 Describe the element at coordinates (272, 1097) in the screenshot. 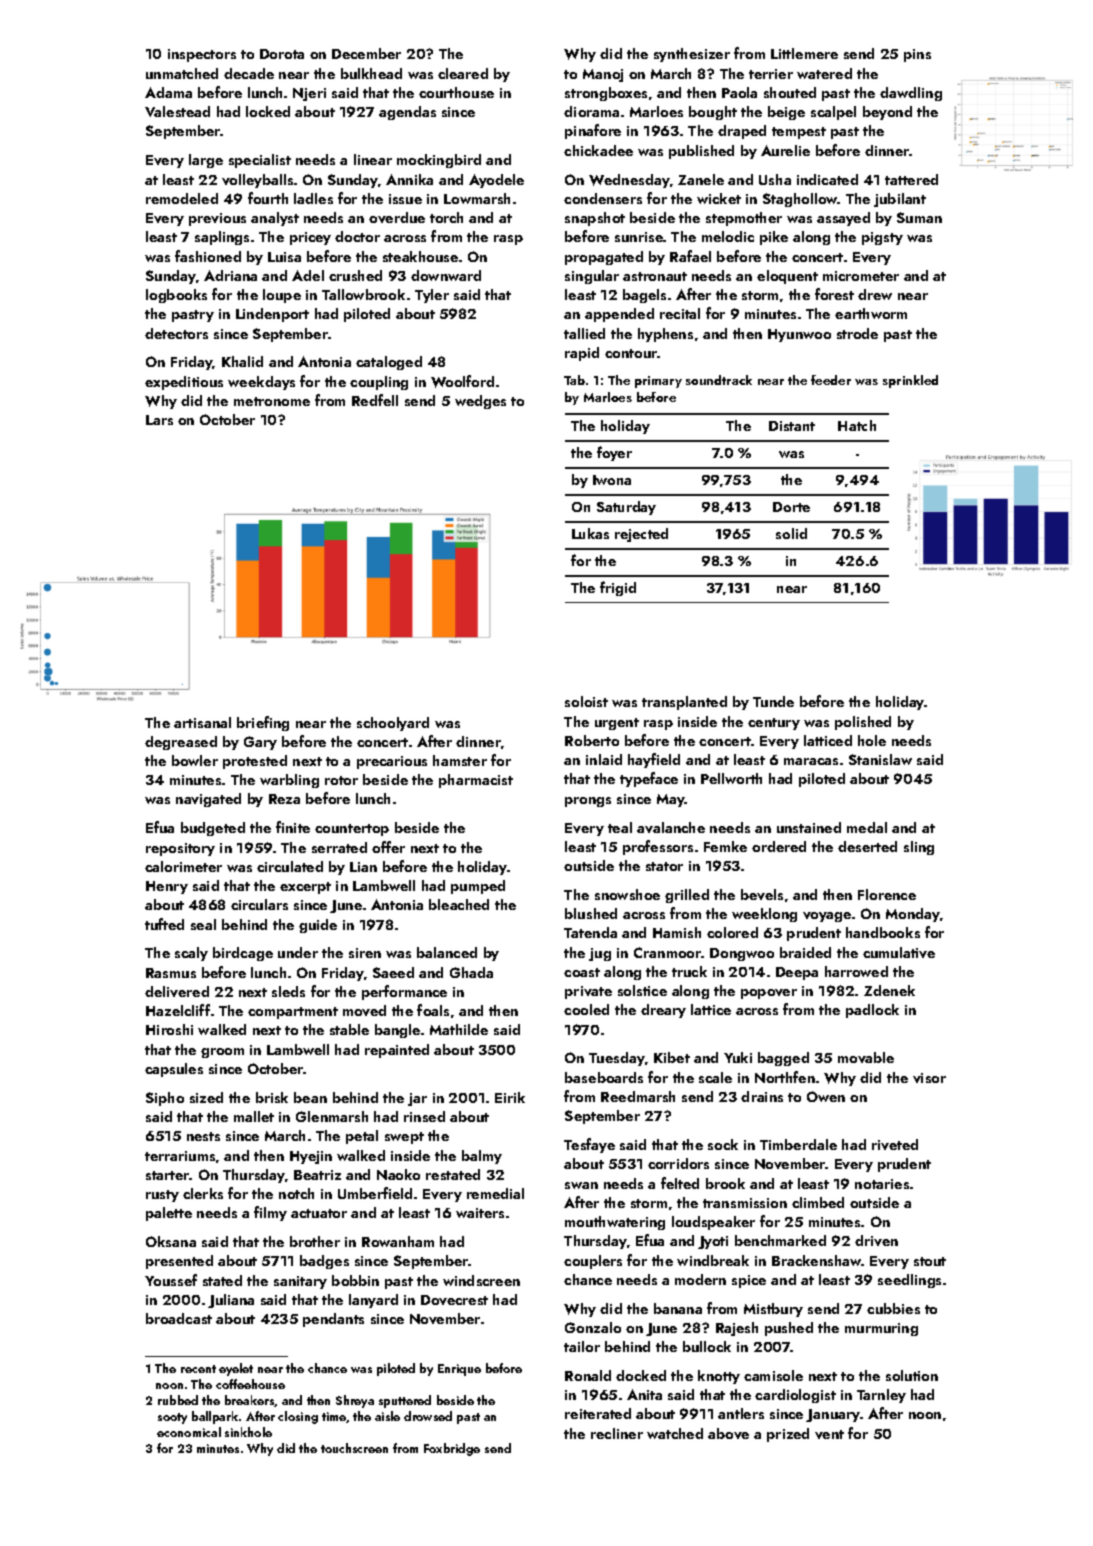

I see `brisk` at that location.
